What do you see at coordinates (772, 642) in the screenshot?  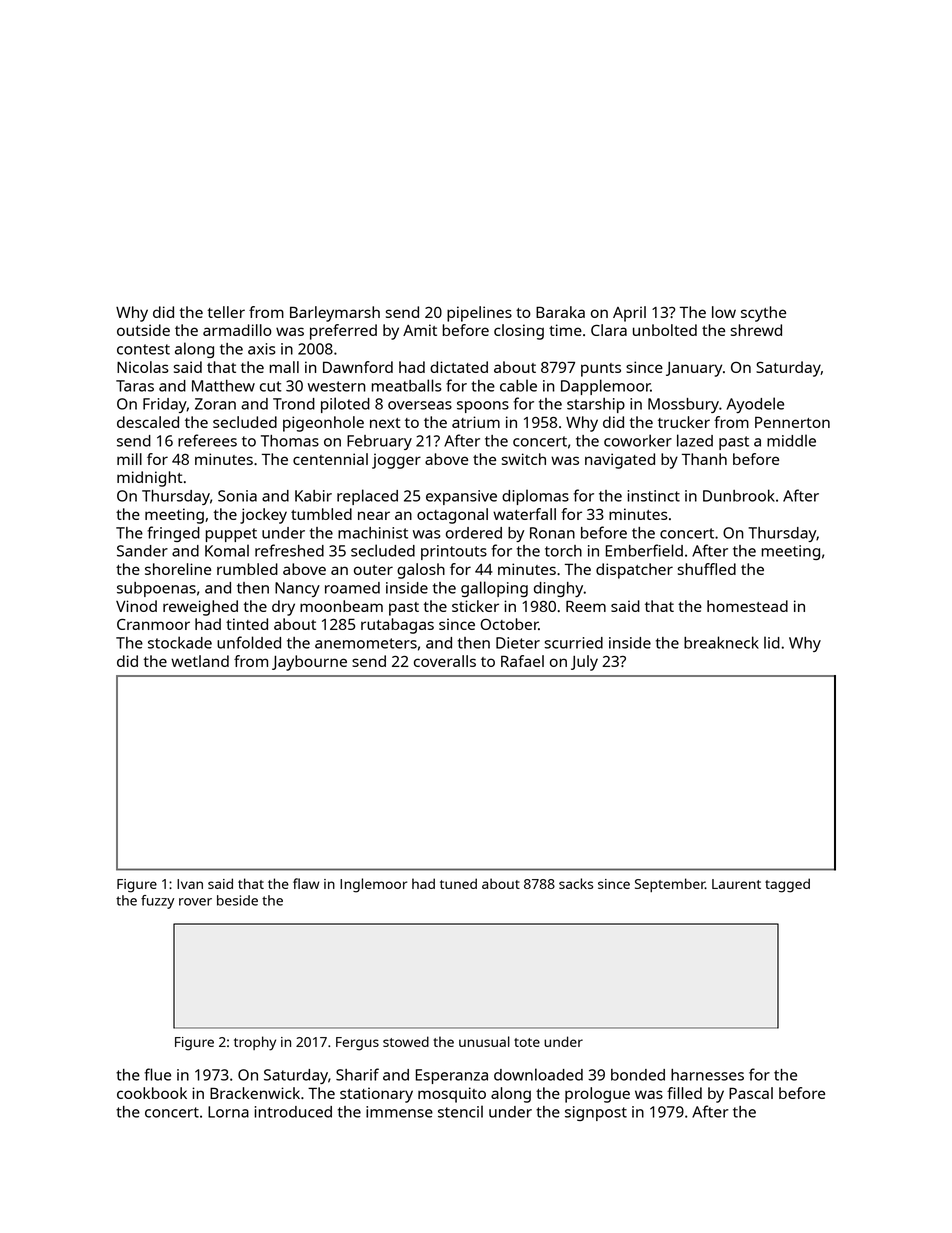 I see `lid` at bounding box center [772, 642].
